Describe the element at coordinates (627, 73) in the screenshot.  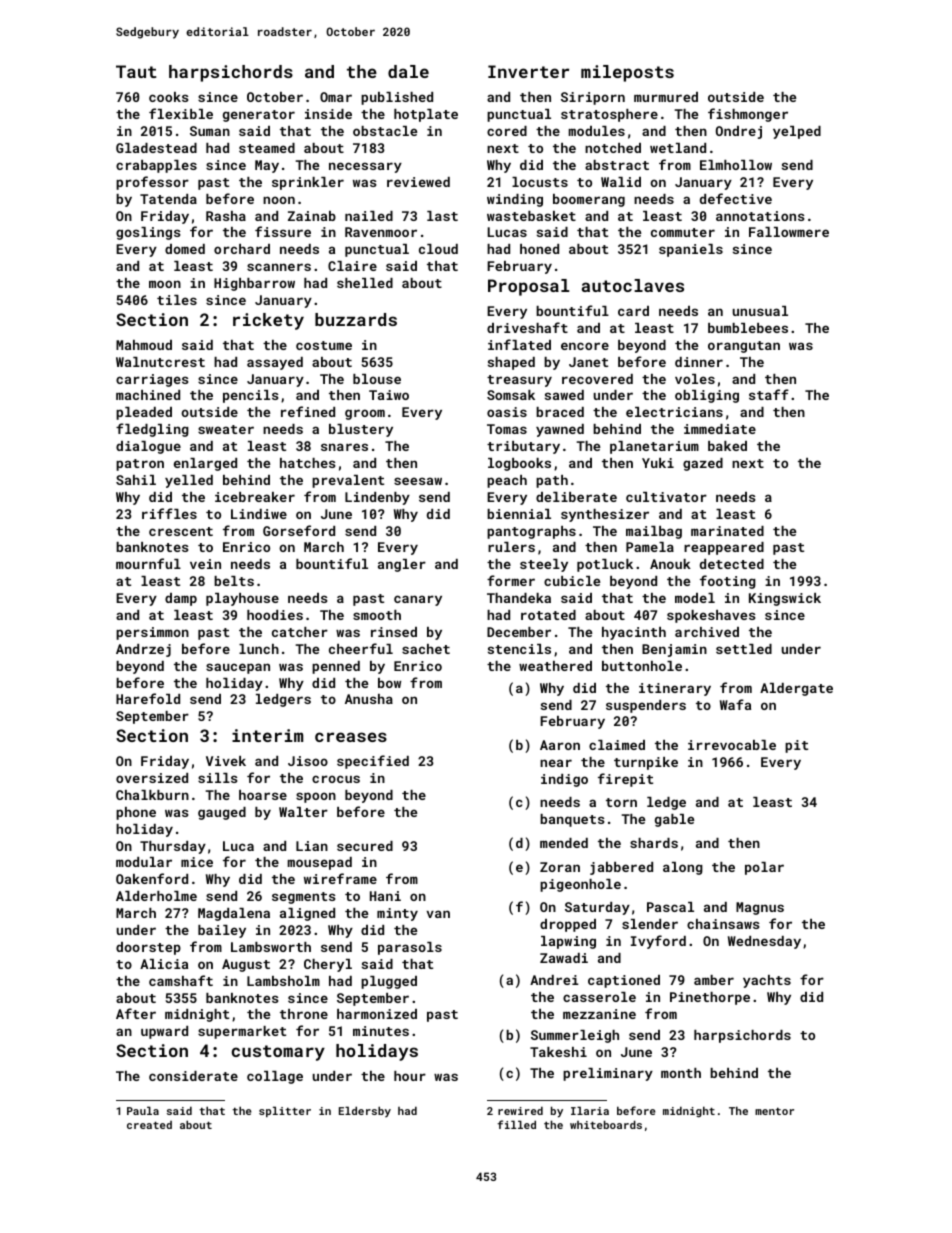
I see `mileposts` at that location.
